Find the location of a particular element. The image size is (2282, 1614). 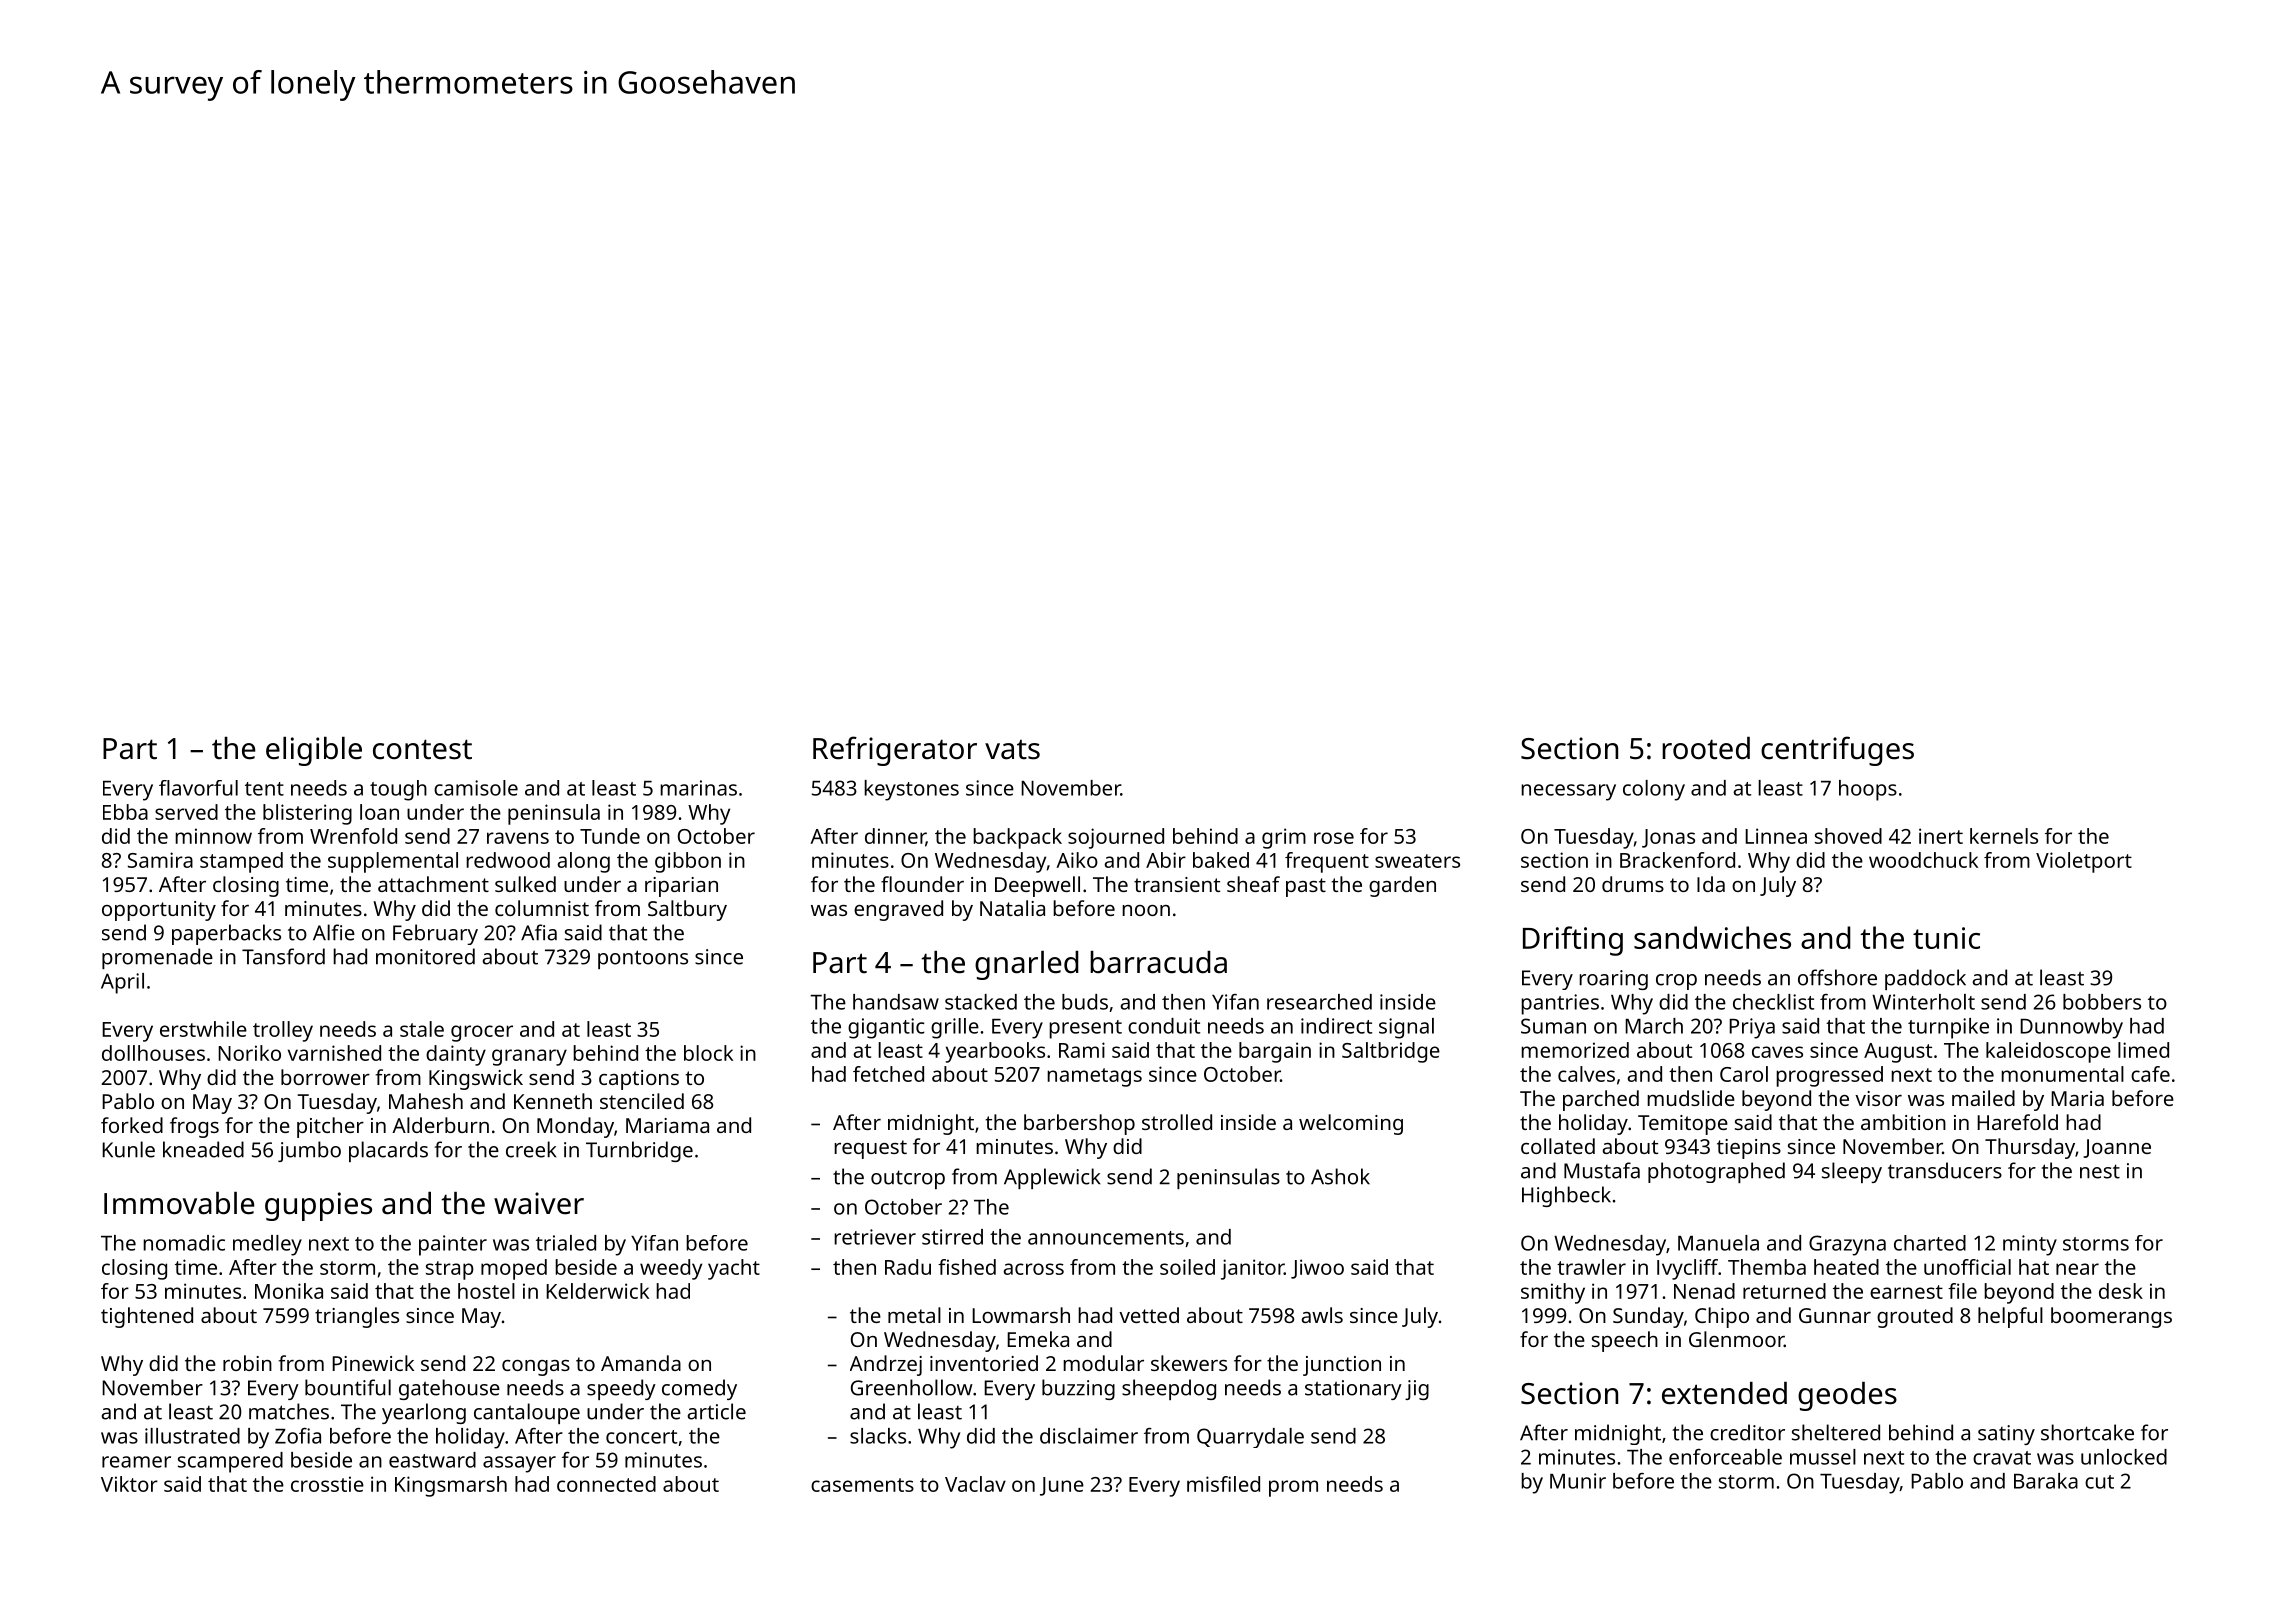

vats is located at coordinates (1012, 750).
